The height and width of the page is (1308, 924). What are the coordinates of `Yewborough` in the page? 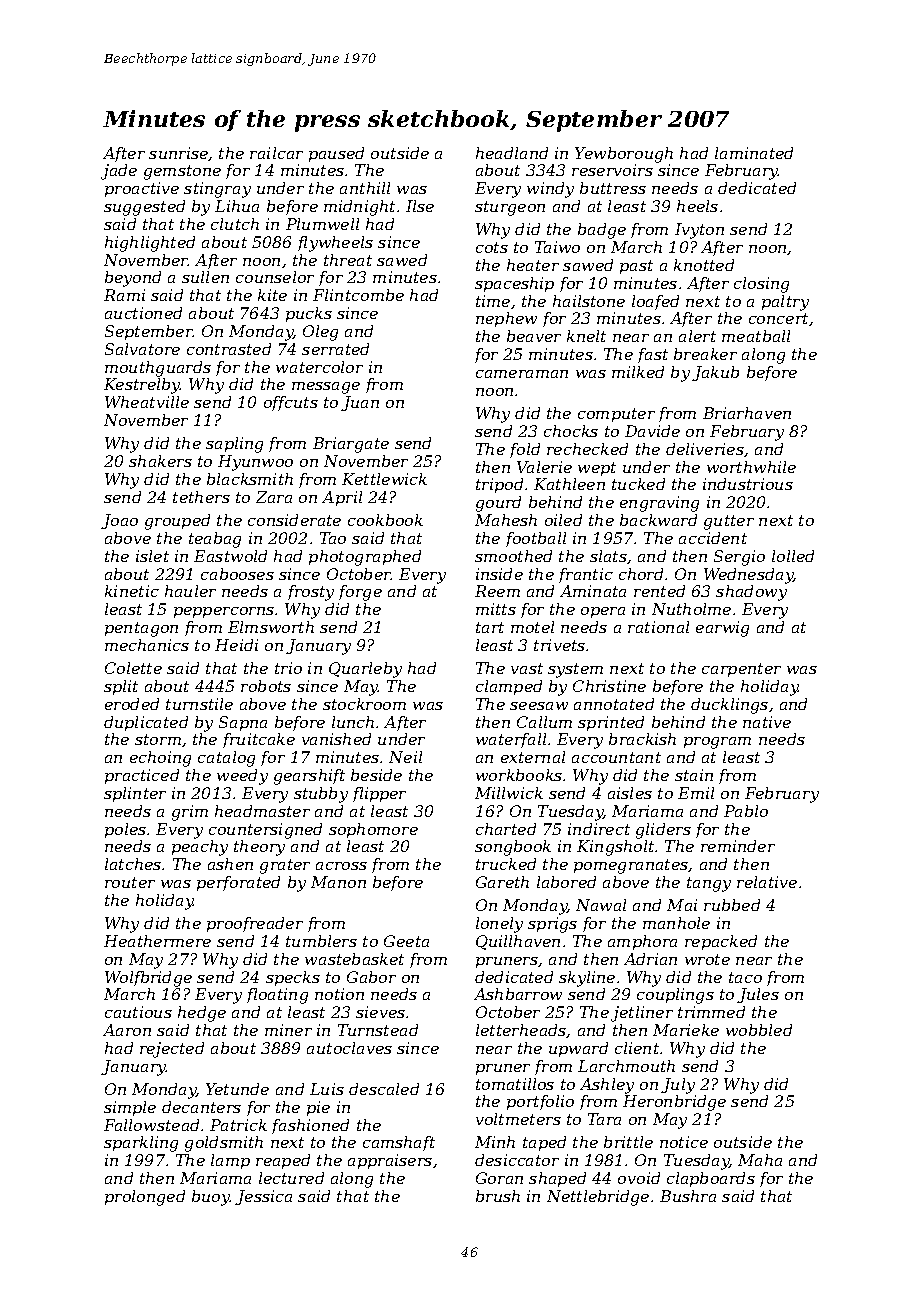 It's located at (624, 155).
